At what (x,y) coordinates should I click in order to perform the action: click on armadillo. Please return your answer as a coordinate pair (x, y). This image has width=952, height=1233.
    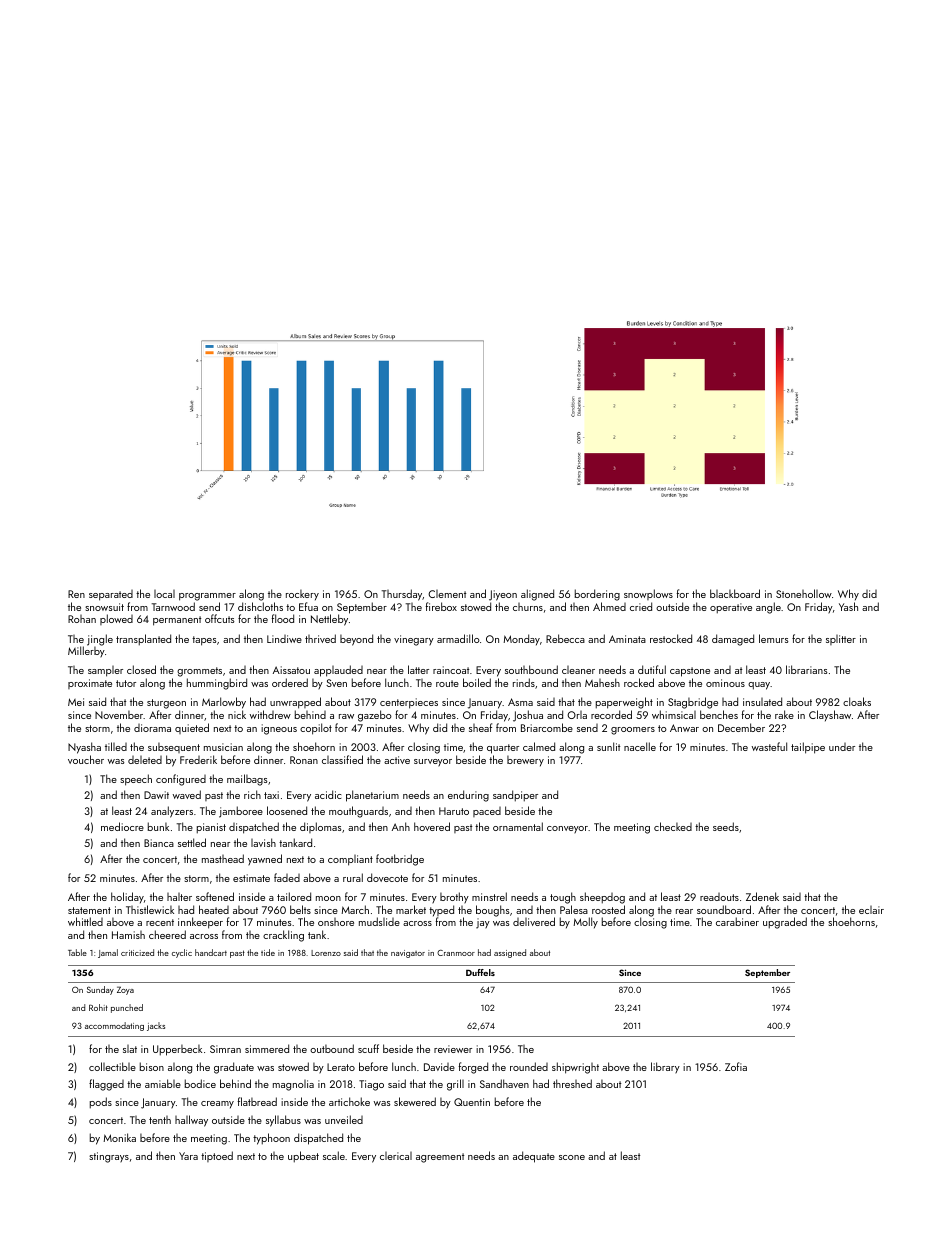
    Looking at the image, I should click on (458, 638).
